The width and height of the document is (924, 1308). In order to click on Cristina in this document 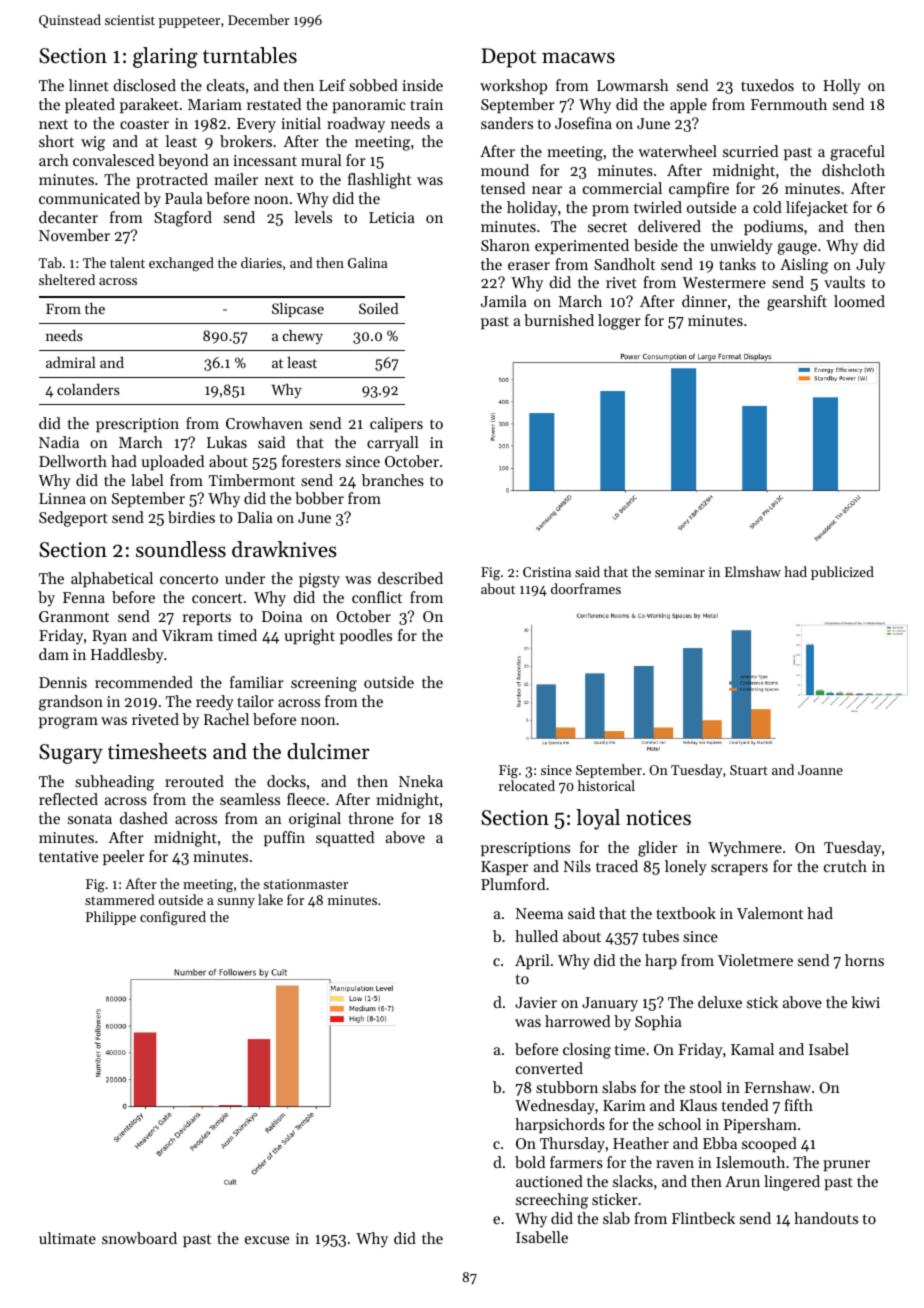, I will do `click(547, 572)`.
